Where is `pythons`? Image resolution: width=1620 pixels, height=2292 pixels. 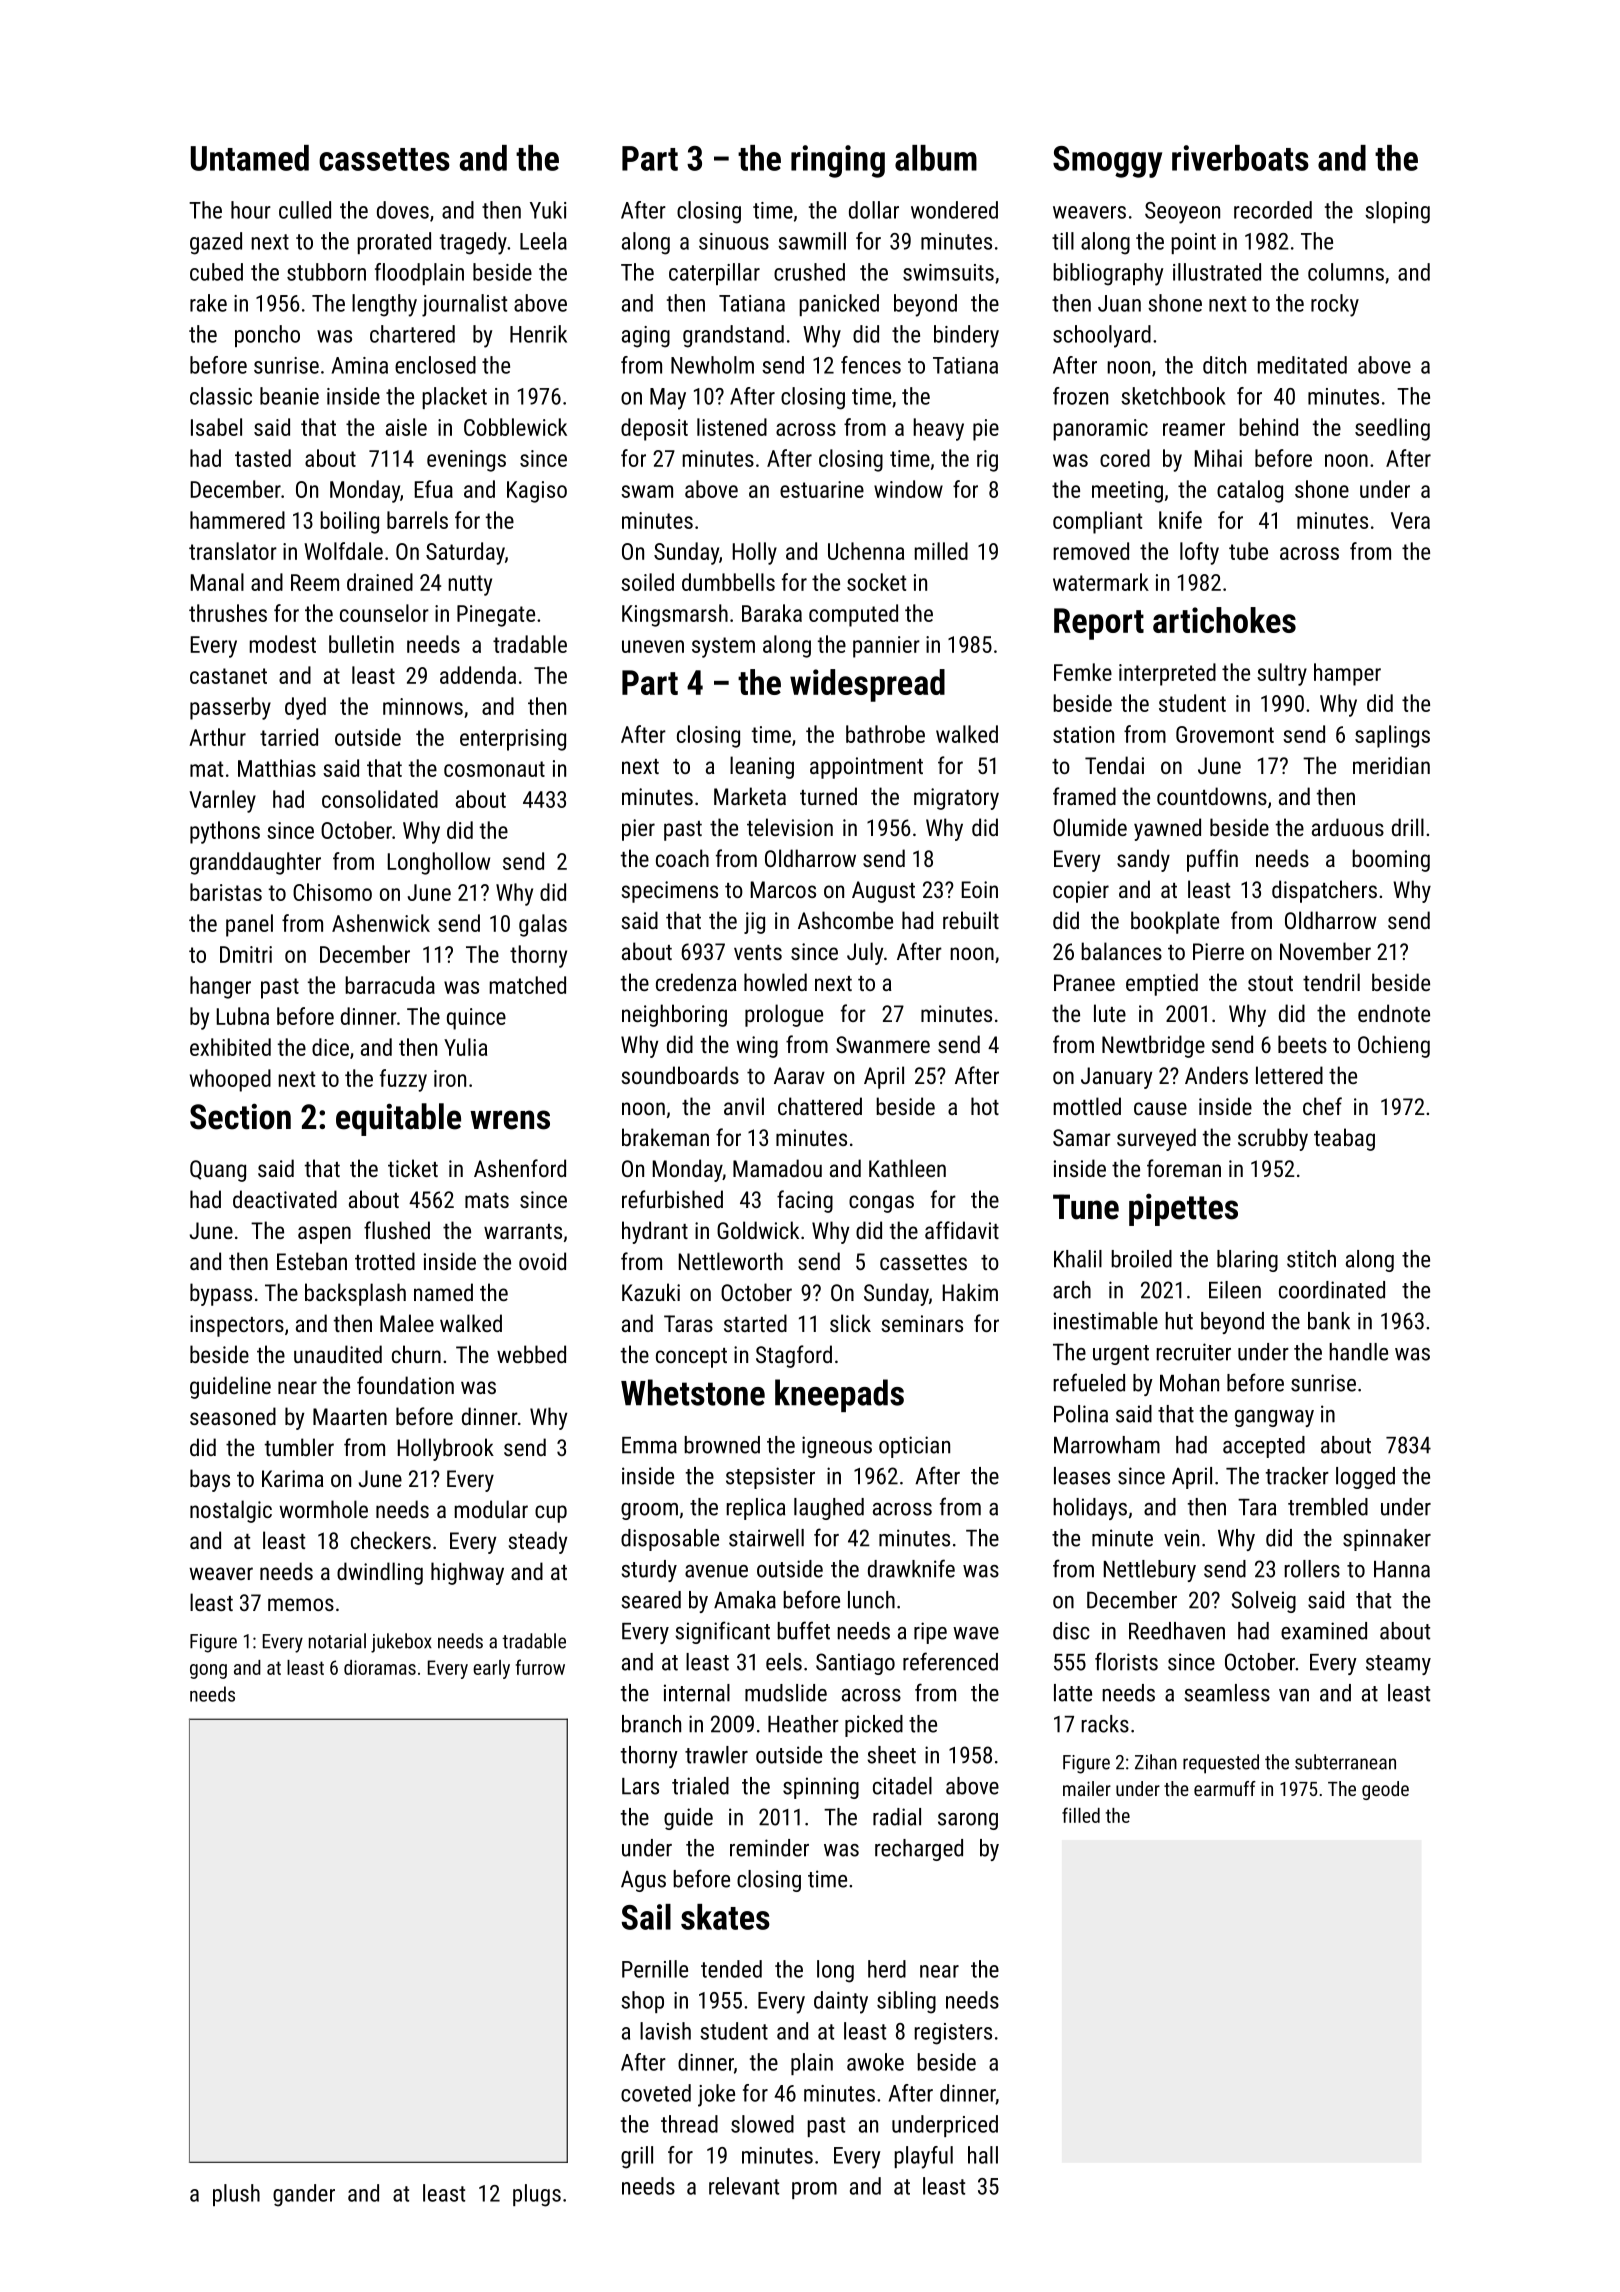 pythons is located at coordinates (225, 832).
